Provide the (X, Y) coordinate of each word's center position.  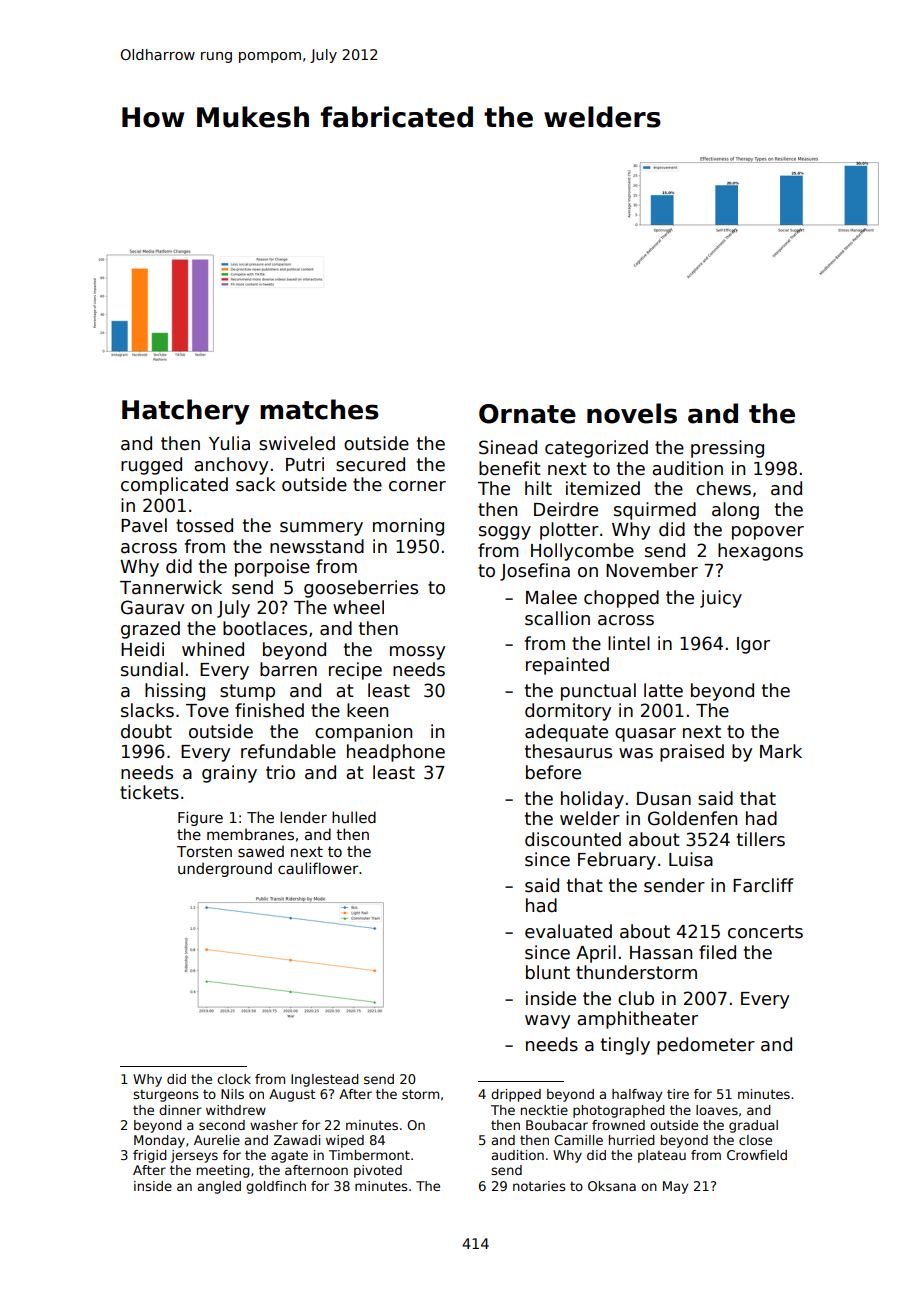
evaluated (568, 931)
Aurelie (217, 1140)
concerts (765, 932)
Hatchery (186, 412)
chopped (621, 599)
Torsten (204, 851)
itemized (603, 488)
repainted (567, 666)
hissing (175, 692)
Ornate (527, 414)
